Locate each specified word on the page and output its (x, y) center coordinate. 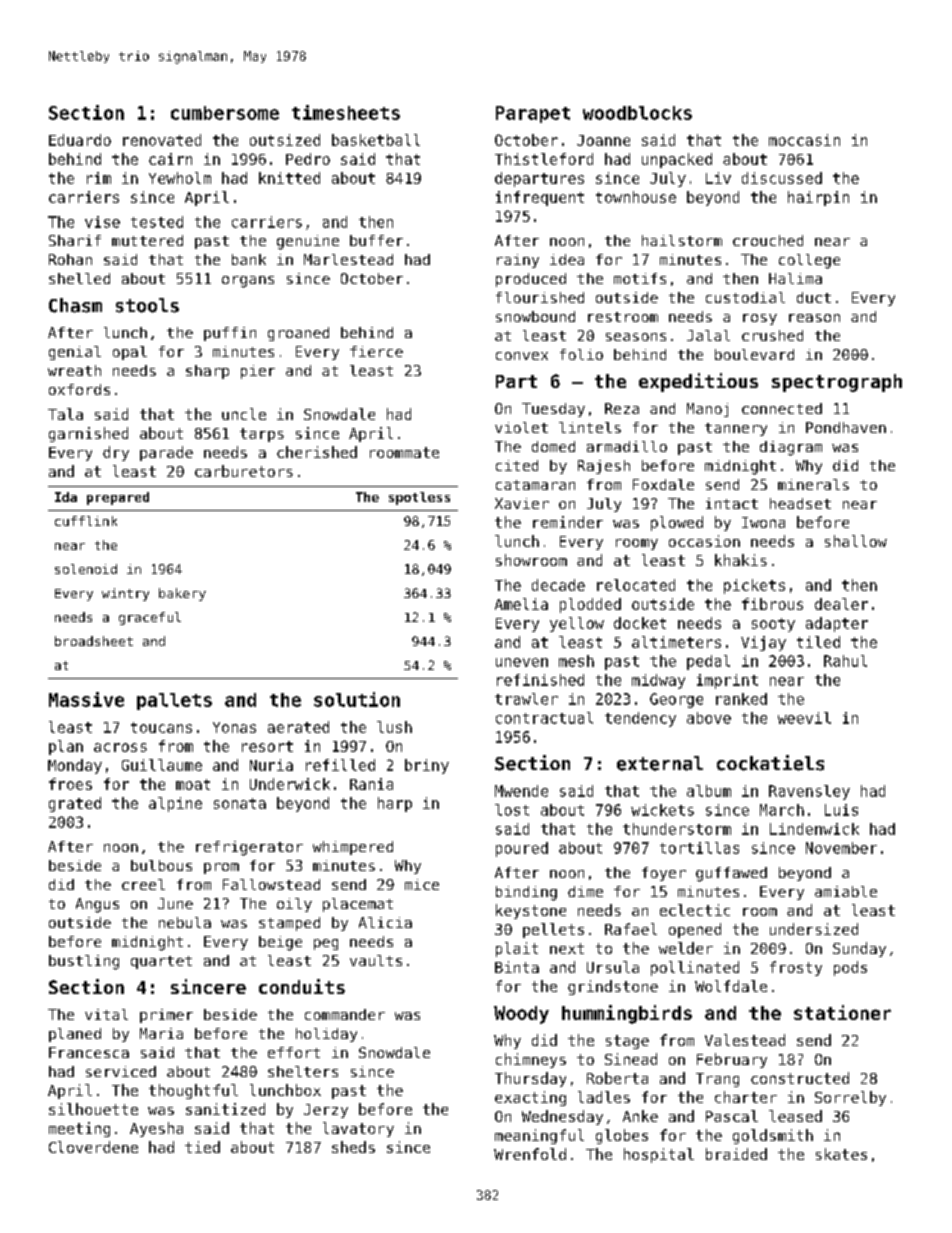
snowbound (535, 316)
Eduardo (80, 140)
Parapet (533, 114)
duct (814, 297)
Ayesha (156, 1129)
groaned (298, 334)
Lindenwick (814, 829)
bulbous (161, 865)
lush (394, 727)
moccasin (804, 140)
